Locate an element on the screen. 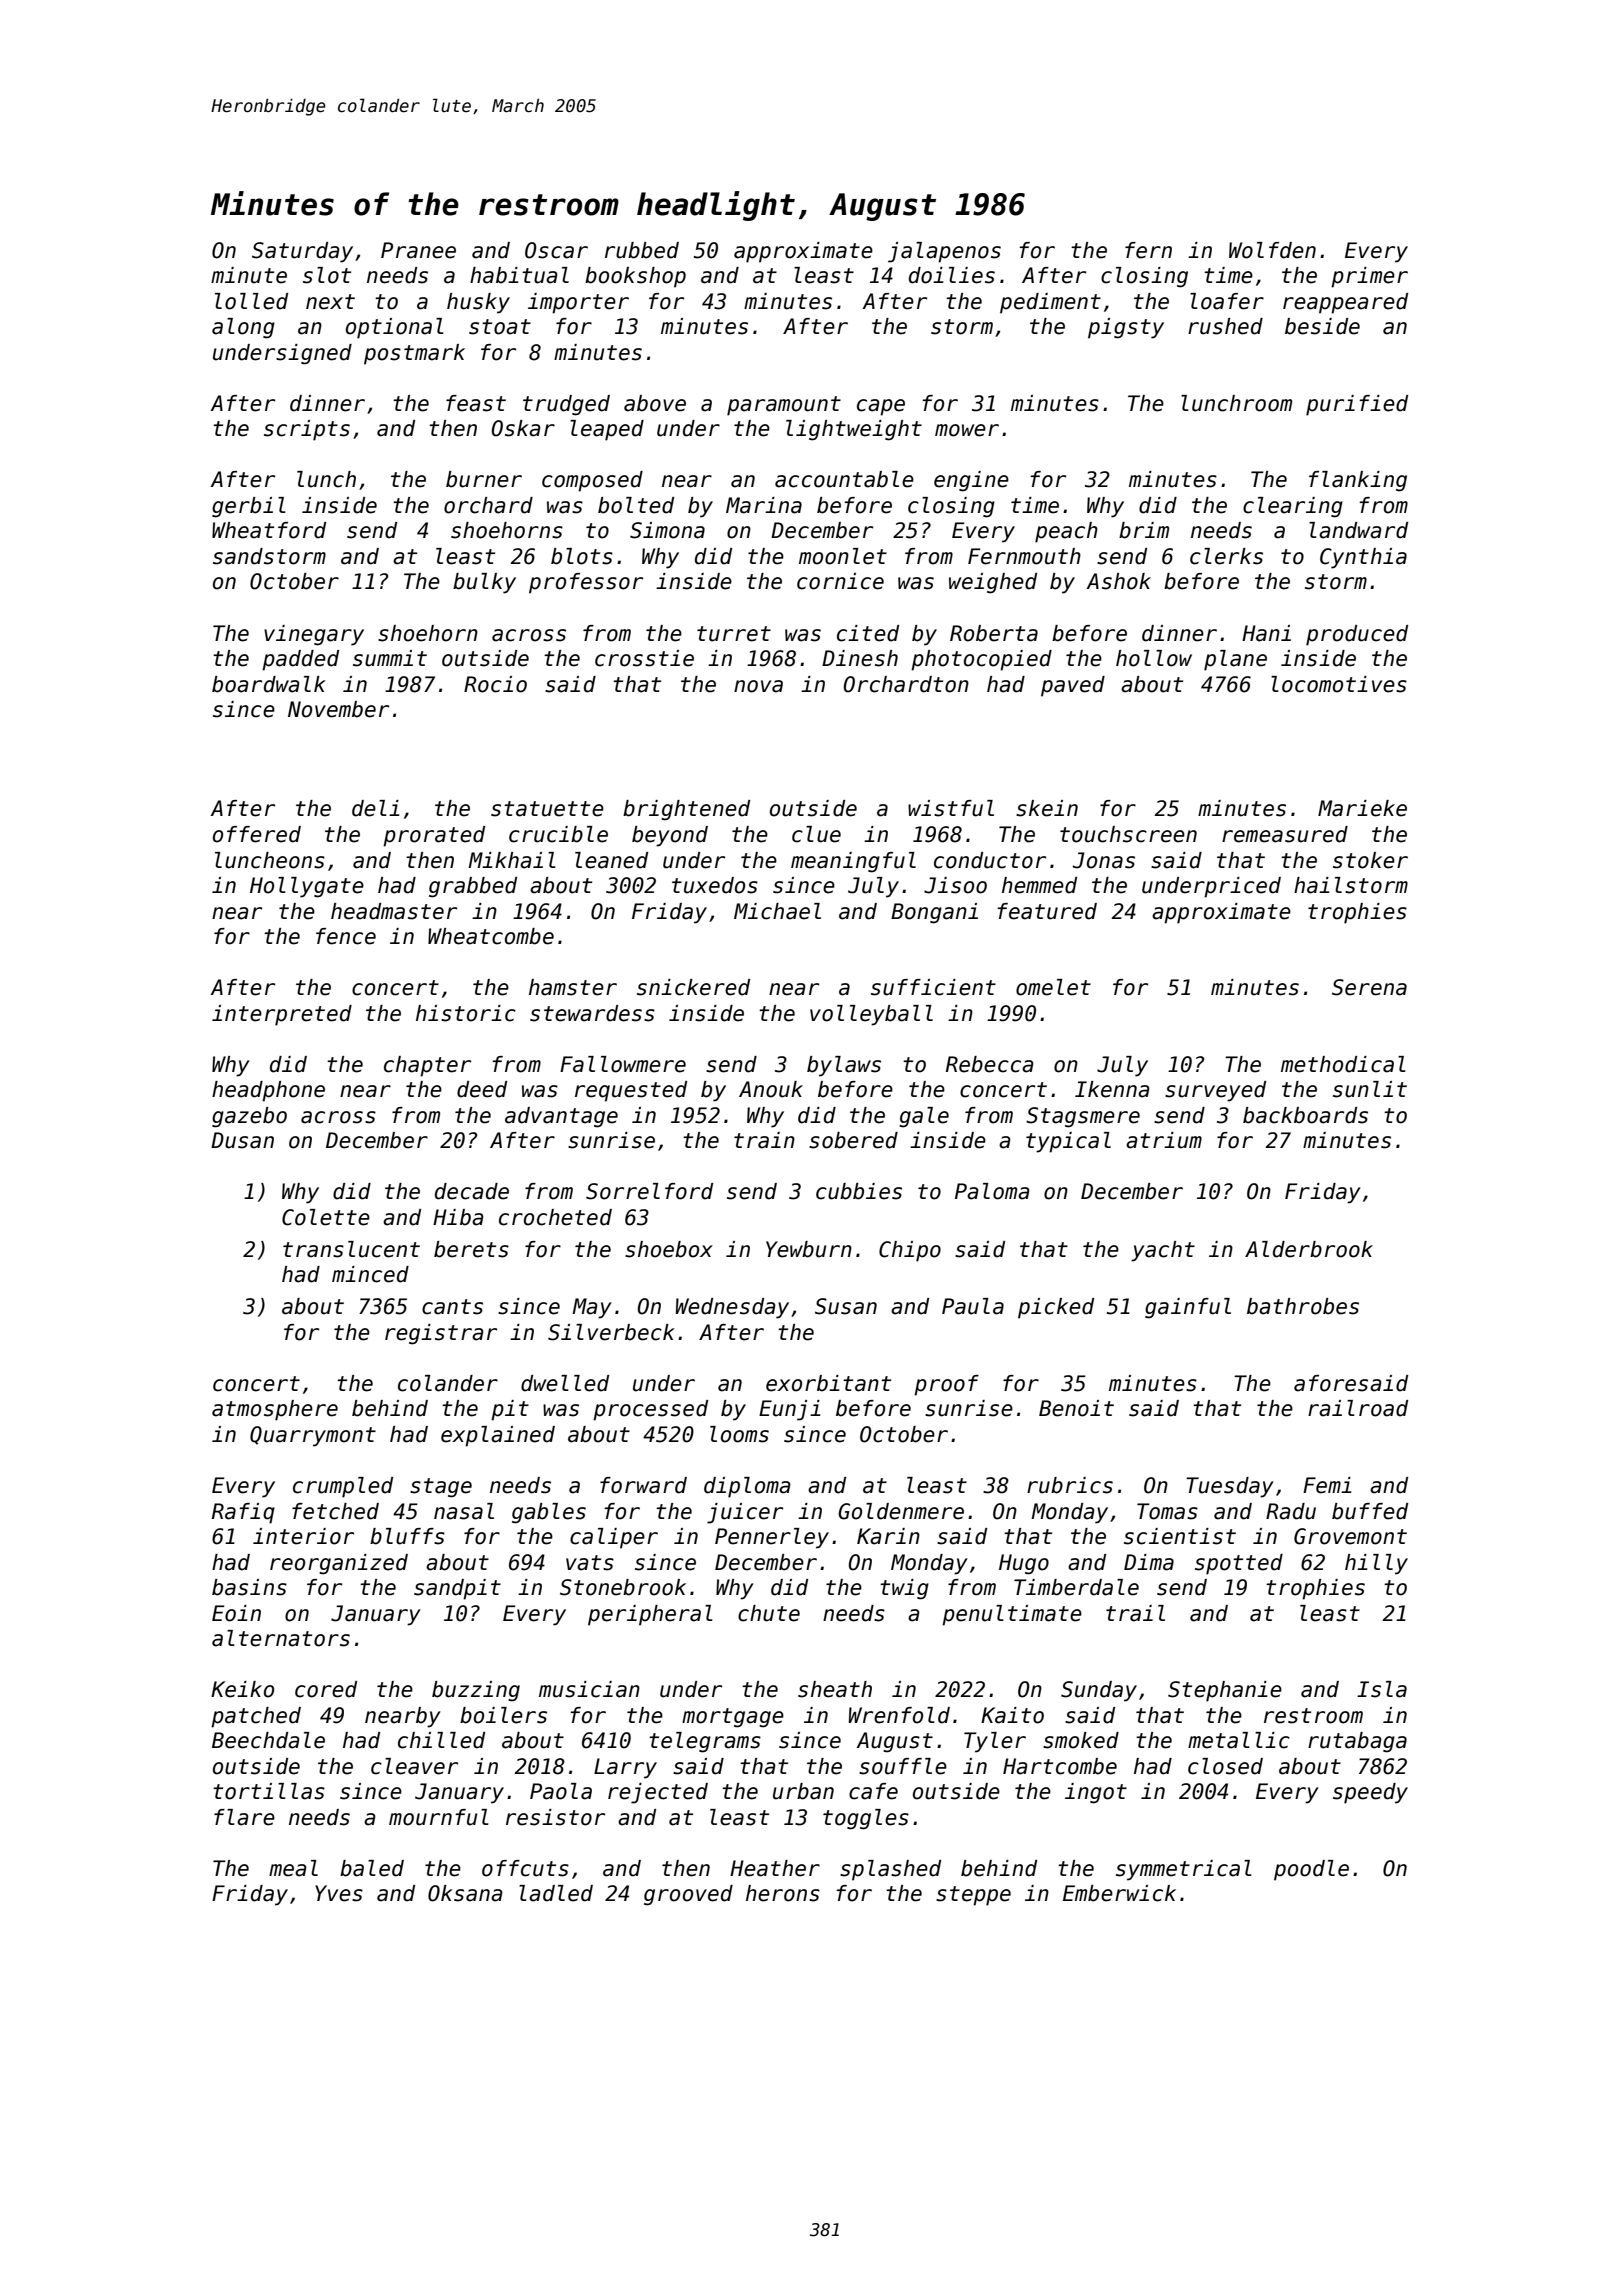  prorated is located at coordinates (434, 836).
